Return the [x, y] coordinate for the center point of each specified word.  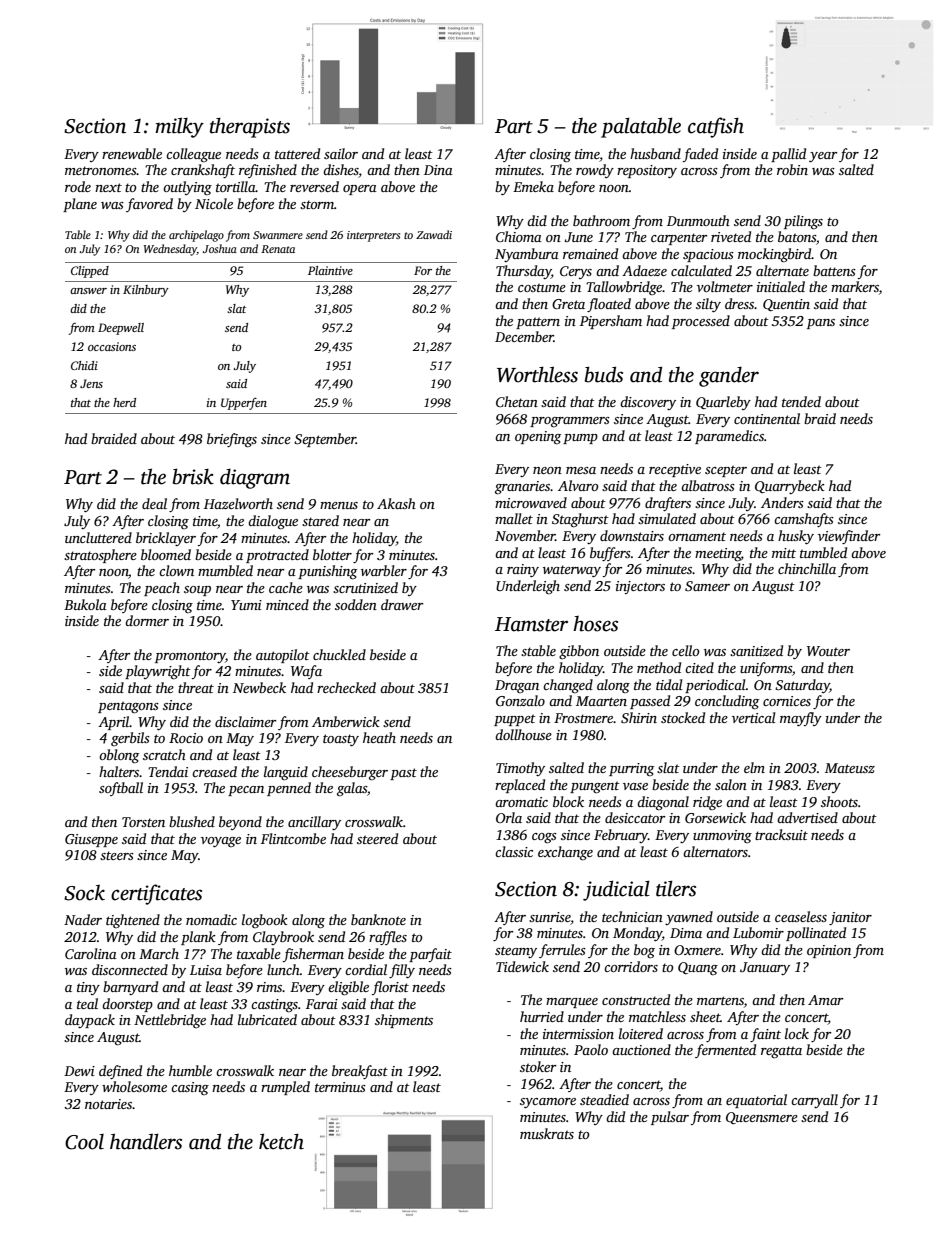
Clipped [90, 272]
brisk [193, 476]
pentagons [128, 707]
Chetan [517, 401]
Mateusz [850, 768]
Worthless [537, 374]
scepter [726, 471]
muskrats [547, 1133]
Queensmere [762, 1118]
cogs [544, 838]
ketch [281, 1141]
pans [821, 324]
